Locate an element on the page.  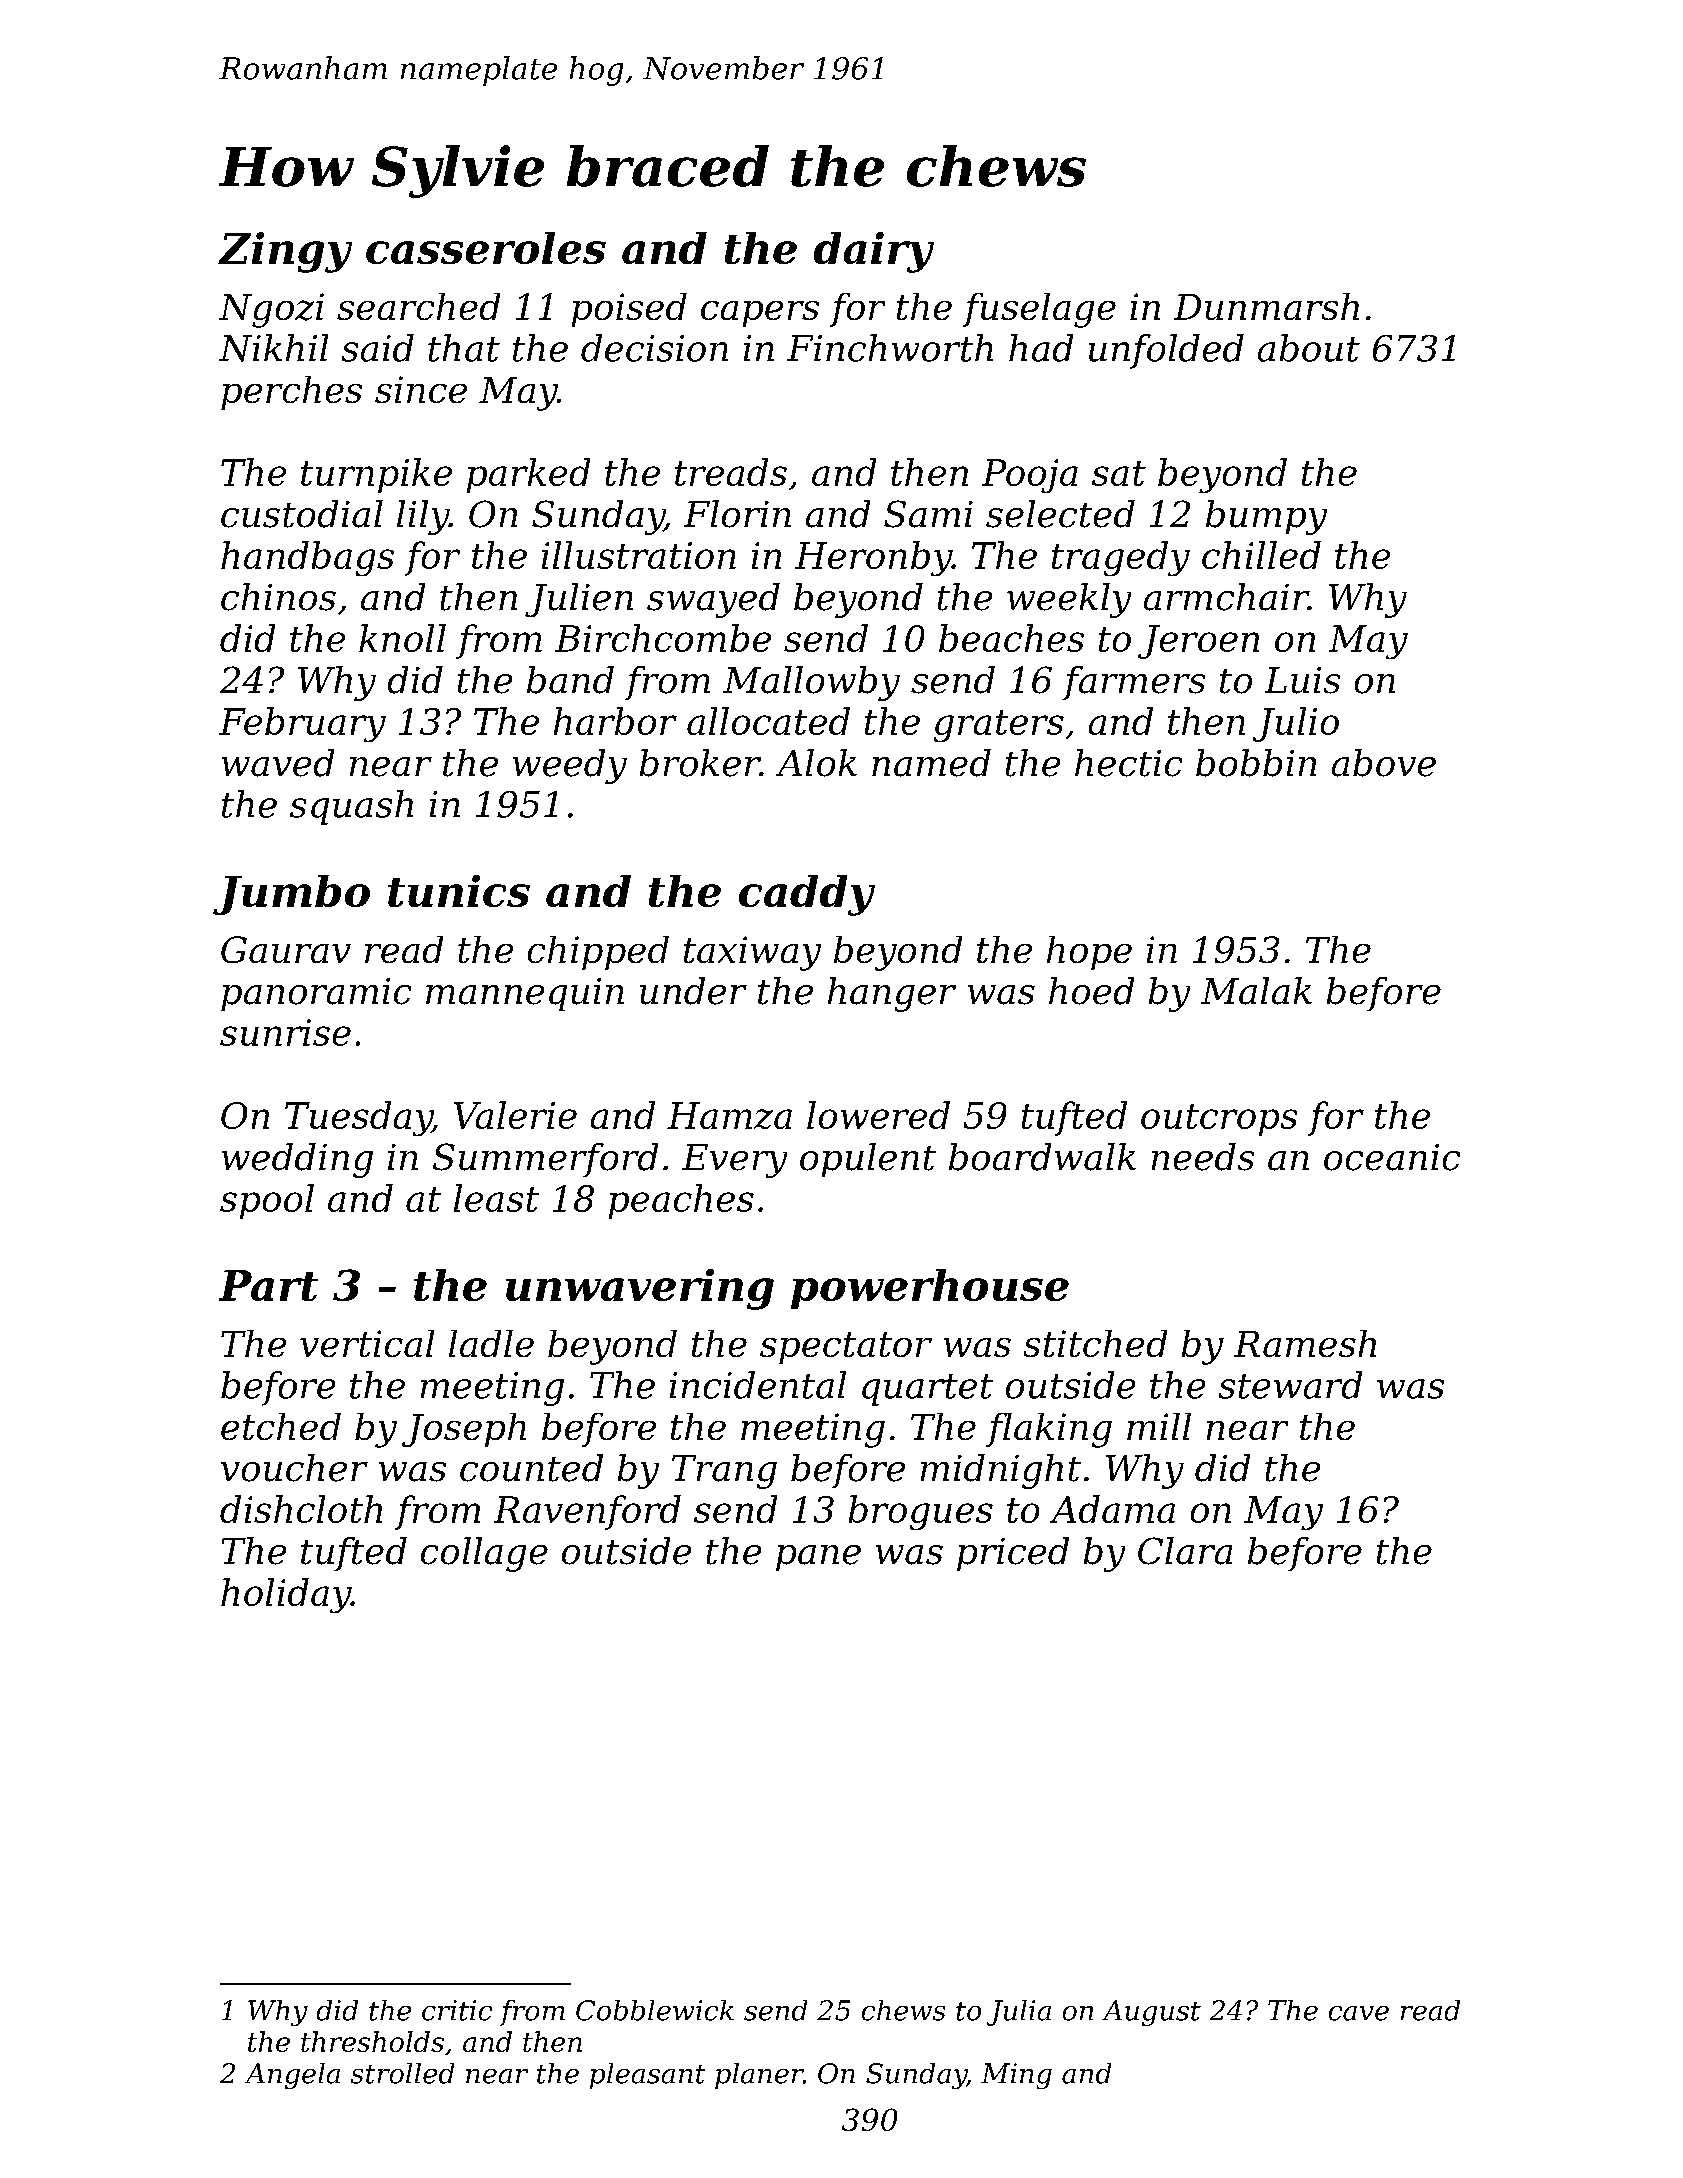
Finchworth is located at coordinates (890, 348).
